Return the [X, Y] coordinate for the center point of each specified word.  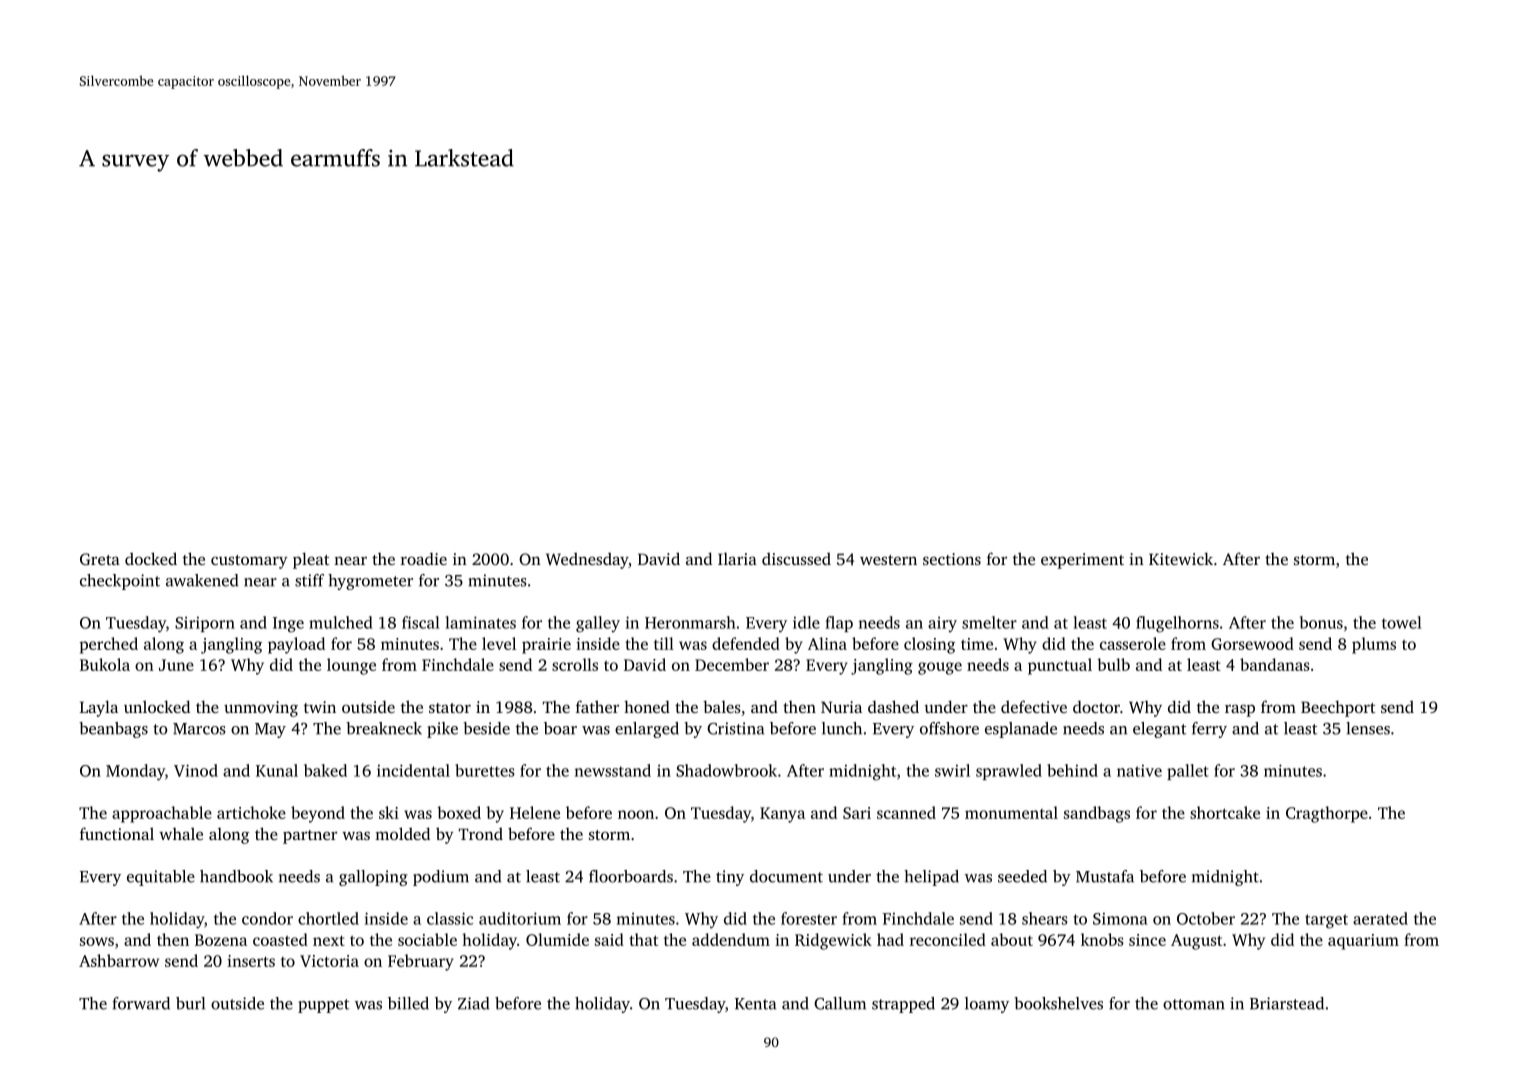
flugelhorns [1177, 624]
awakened [202, 580]
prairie [546, 646]
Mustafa [1105, 876]
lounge [351, 666]
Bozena [221, 940]
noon [636, 814]
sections [952, 559]
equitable [161, 878]
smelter [989, 622]
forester [809, 918]
